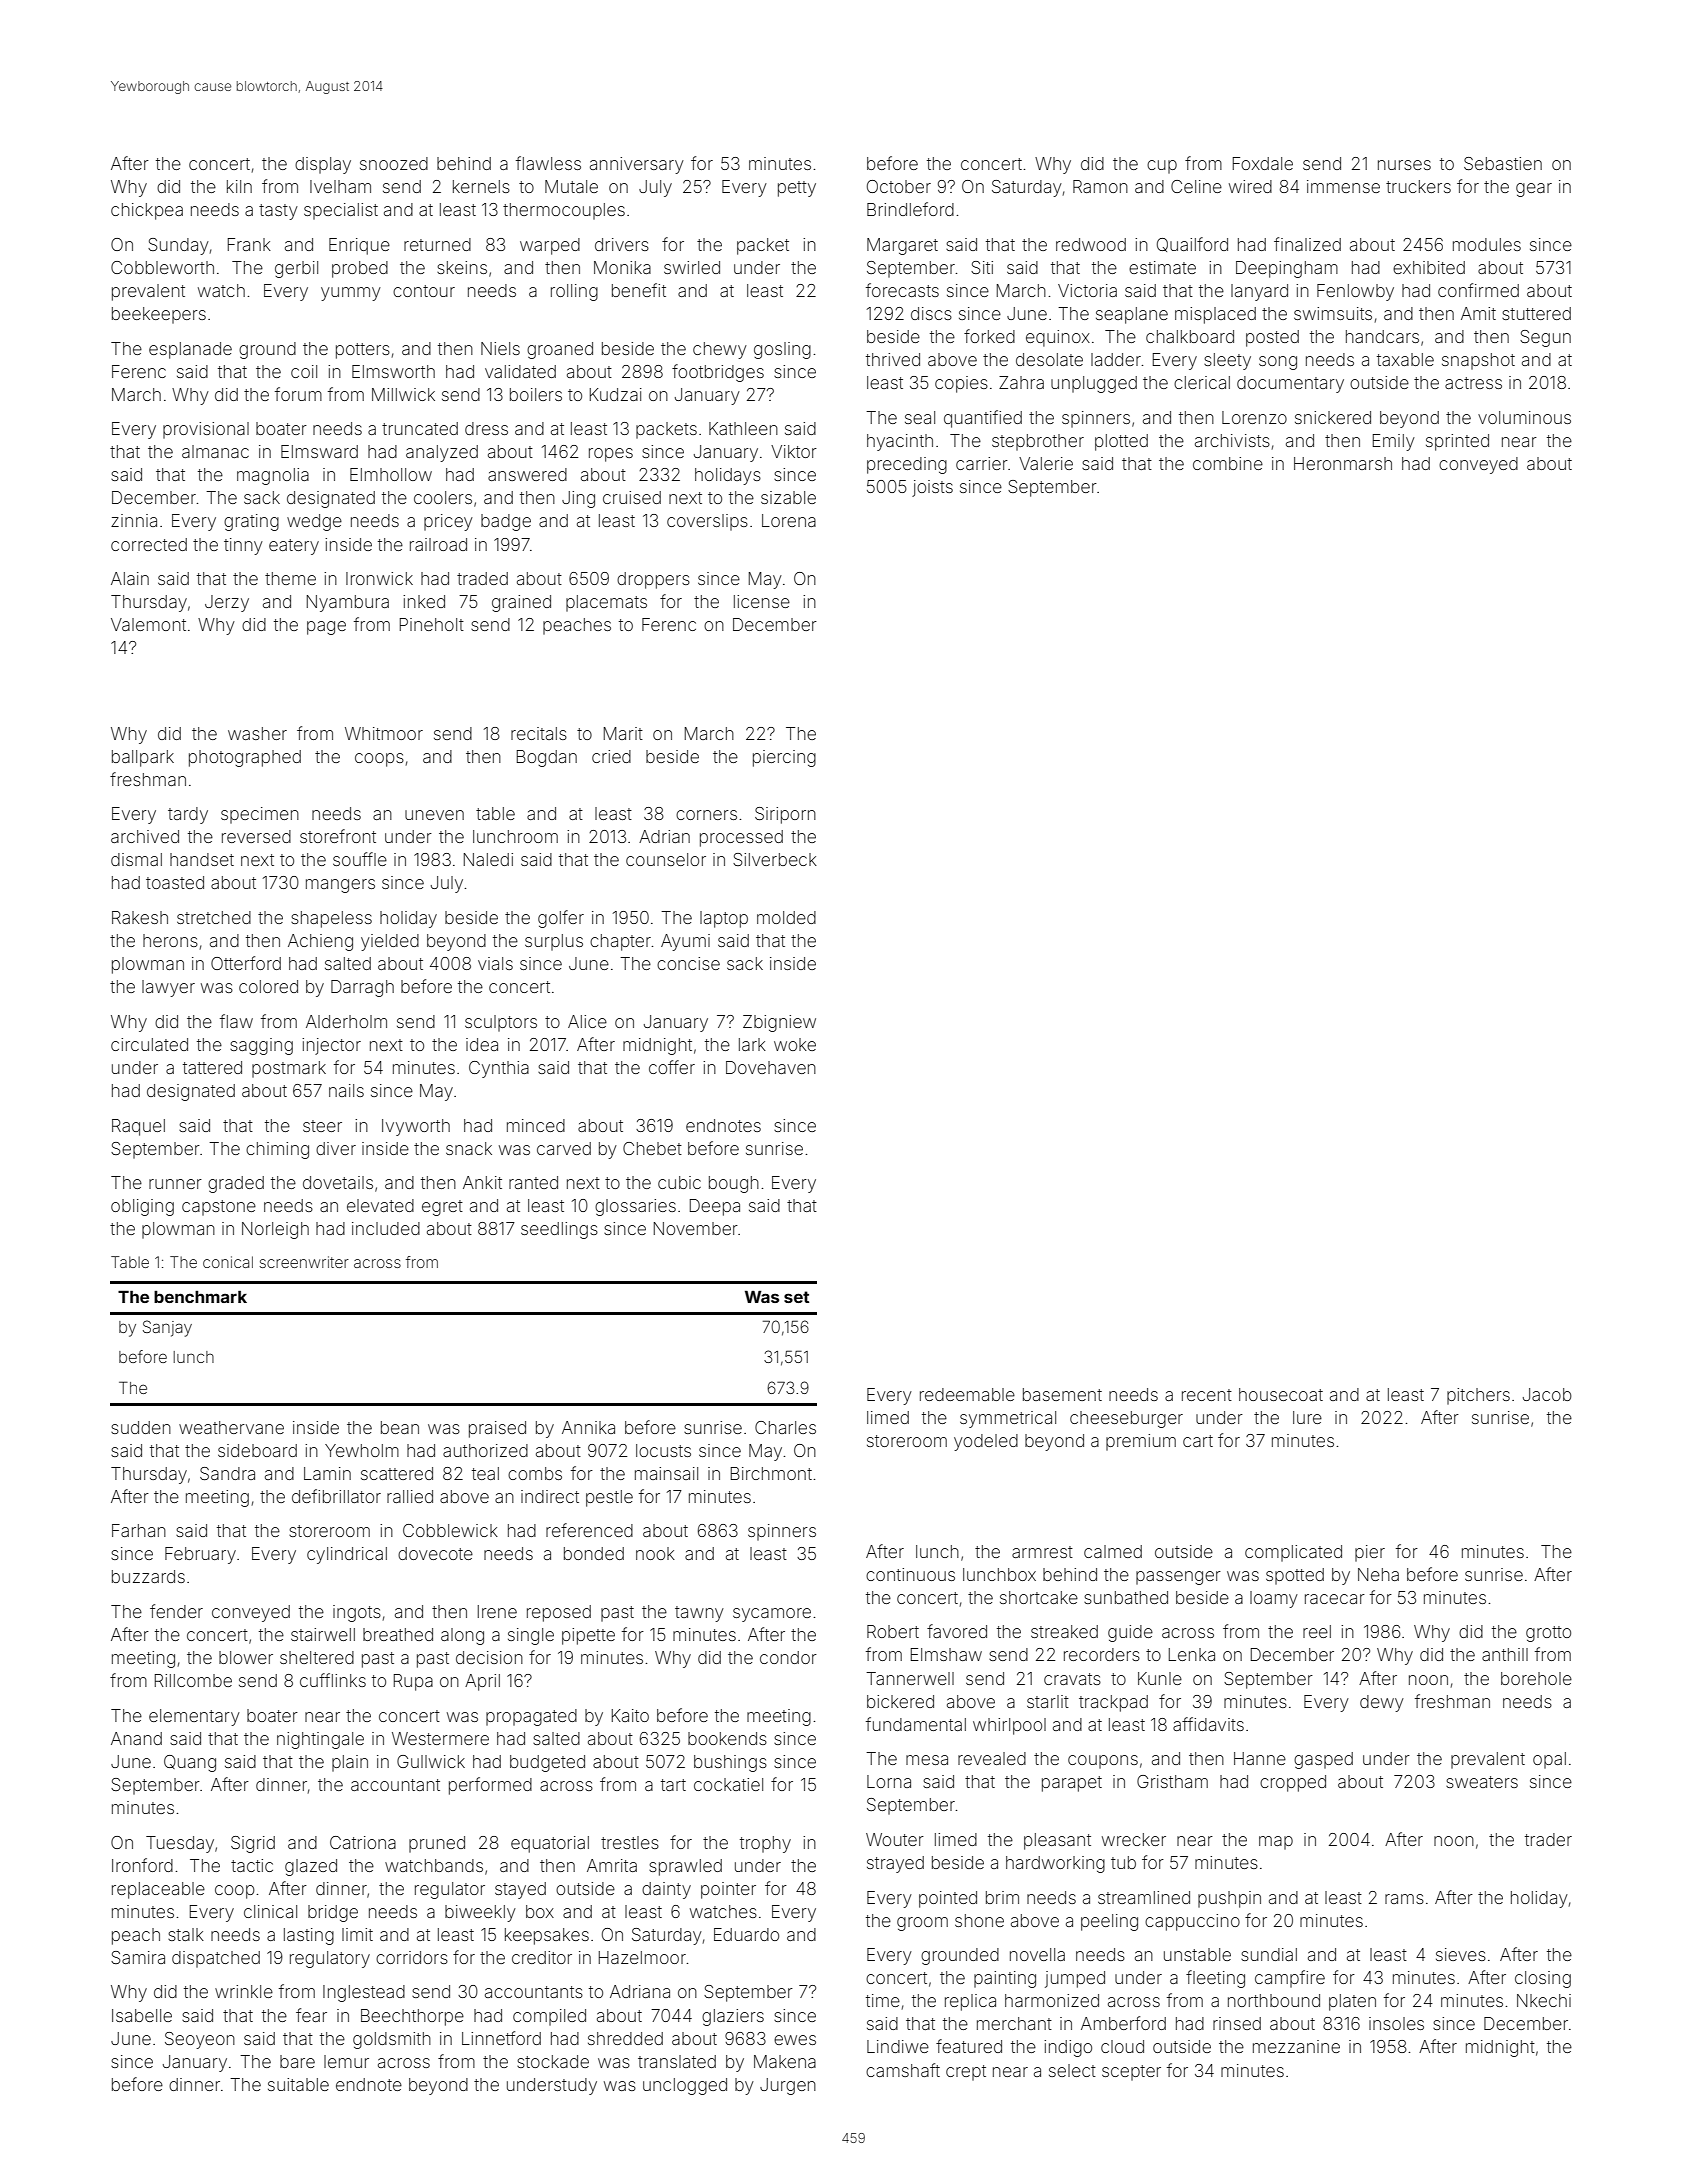 This screenshot has height=2178, width=1683. What do you see at coordinates (623, 733) in the screenshot?
I see `Marit` at bounding box center [623, 733].
